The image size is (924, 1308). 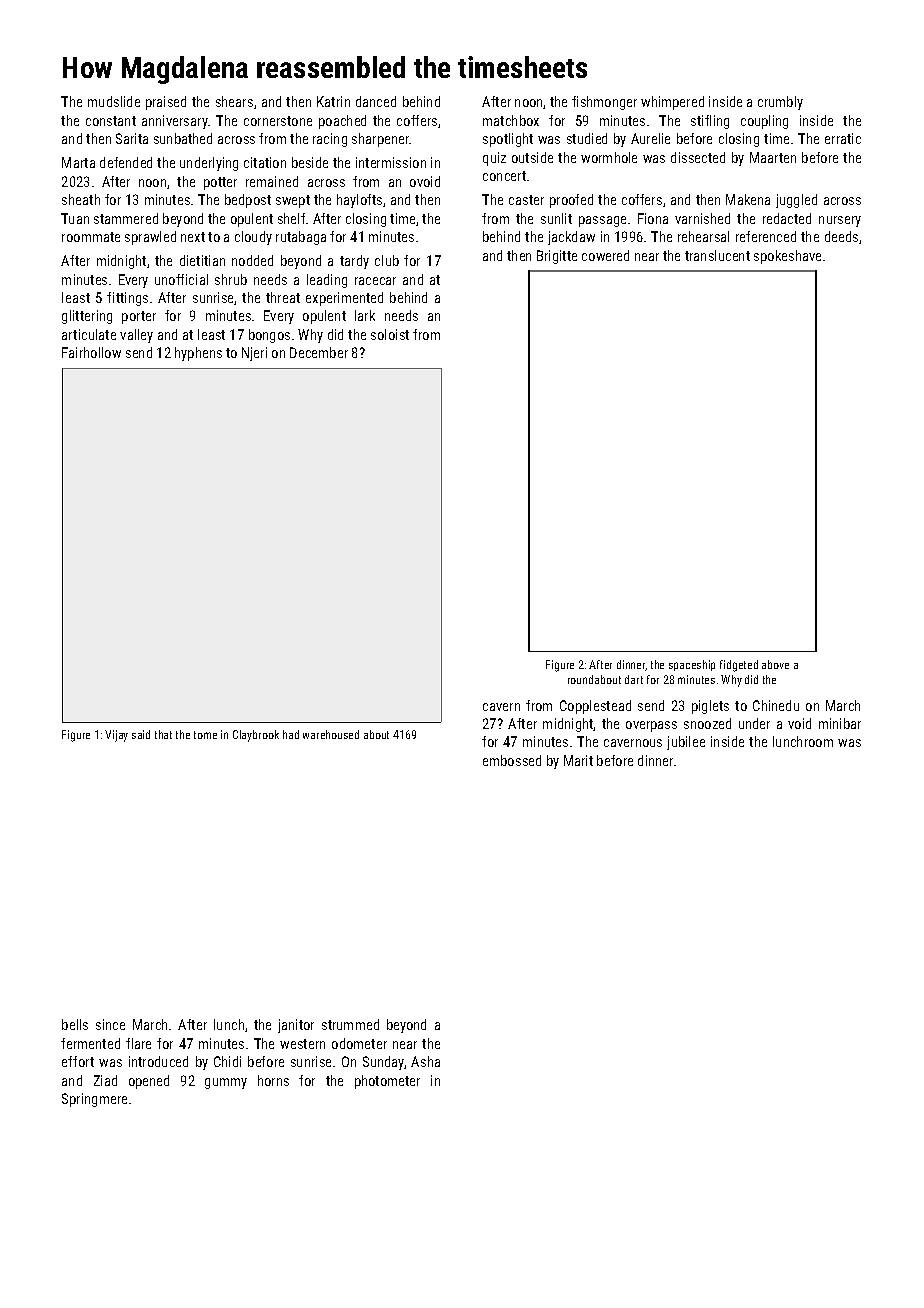 I want to click on piglets, so click(x=710, y=707).
